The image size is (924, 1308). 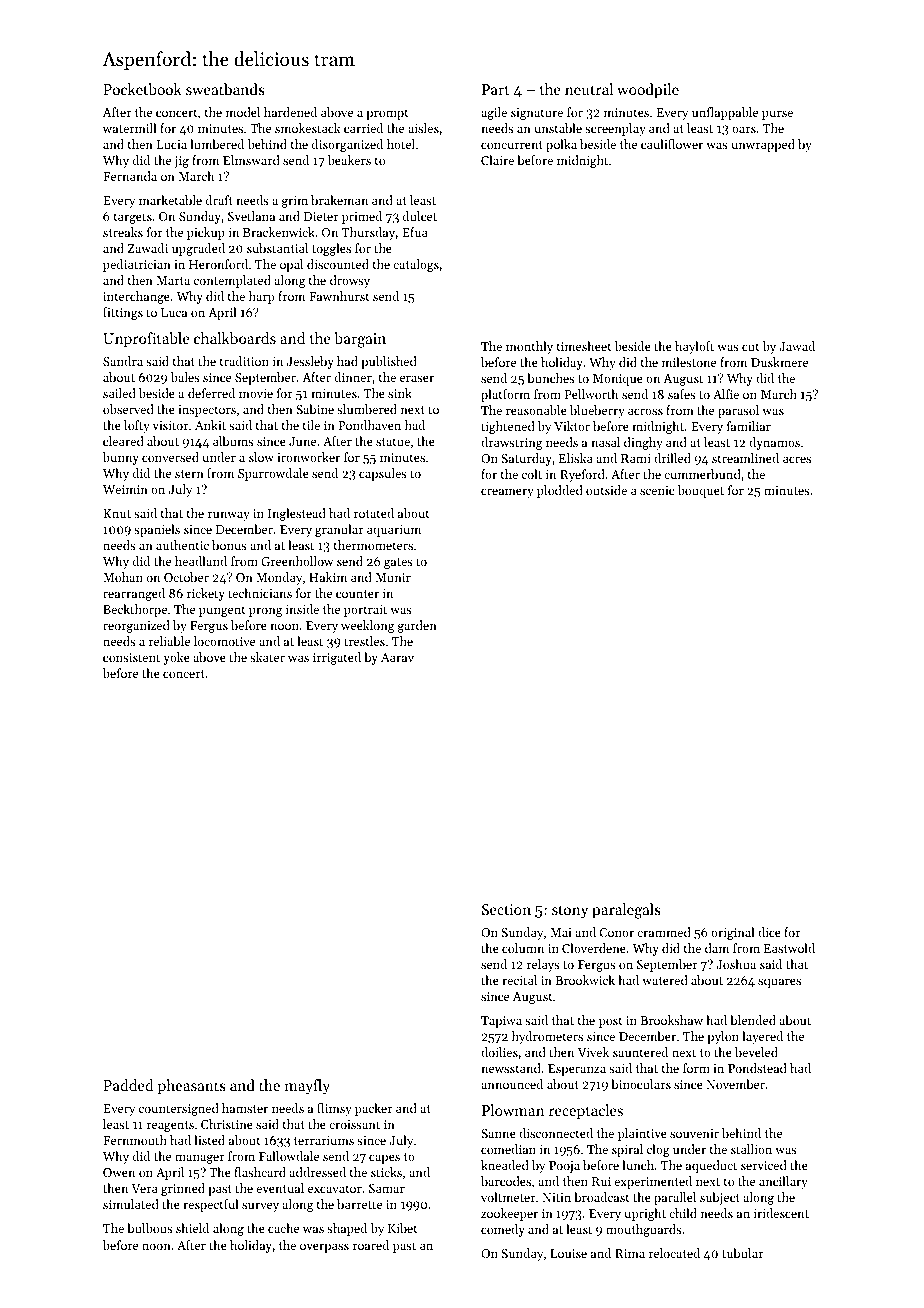 What do you see at coordinates (672, 144) in the image?
I see `cauliflower` at bounding box center [672, 144].
